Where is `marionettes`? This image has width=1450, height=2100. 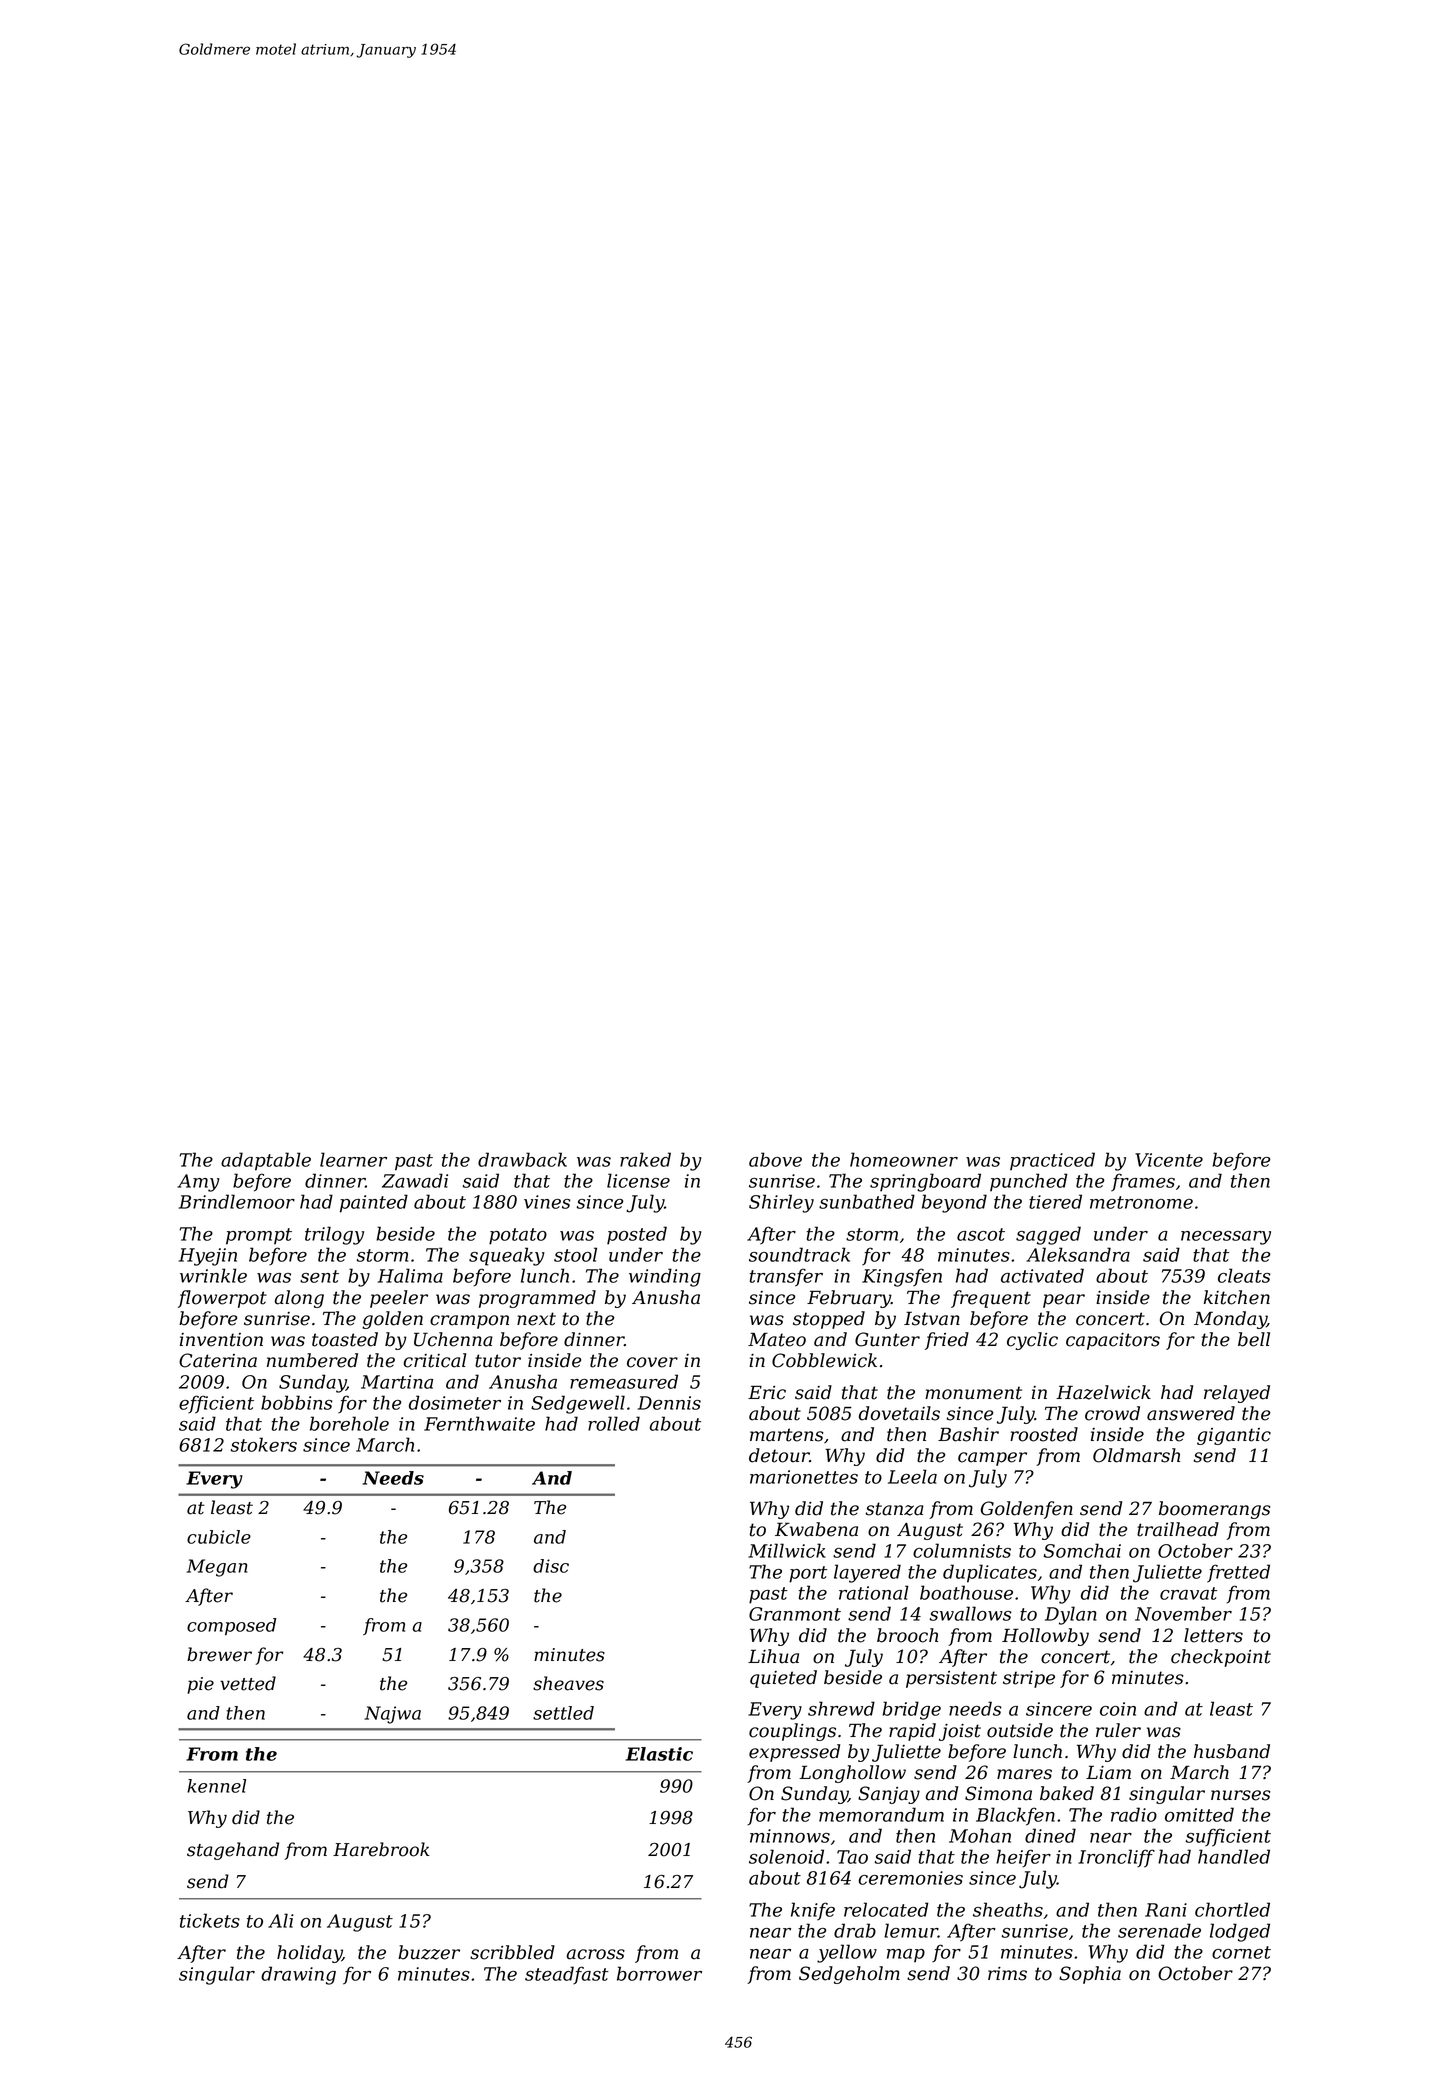 marionettes is located at coordinates (804, 1477).
